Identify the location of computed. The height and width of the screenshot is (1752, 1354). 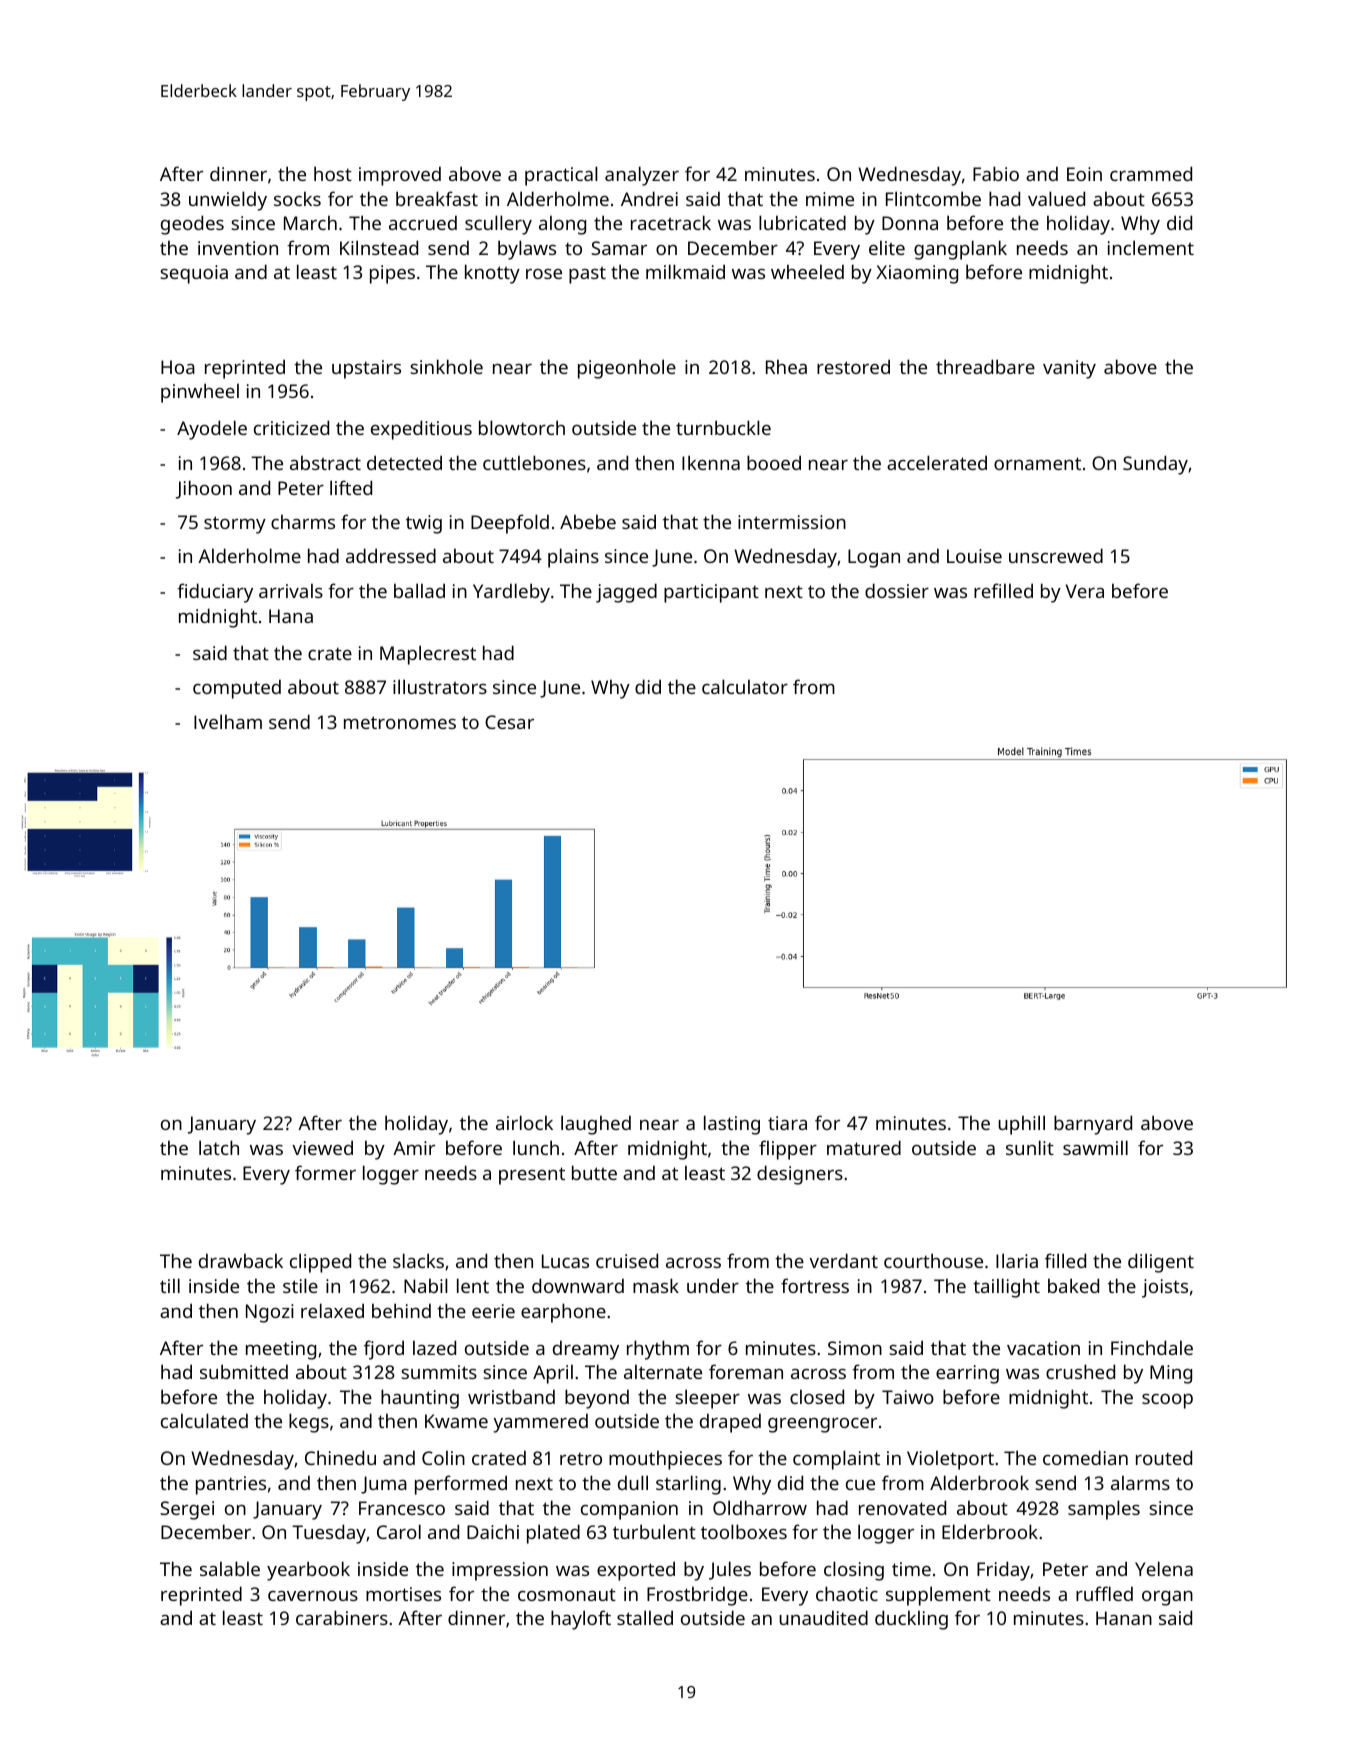
(237, 689).
